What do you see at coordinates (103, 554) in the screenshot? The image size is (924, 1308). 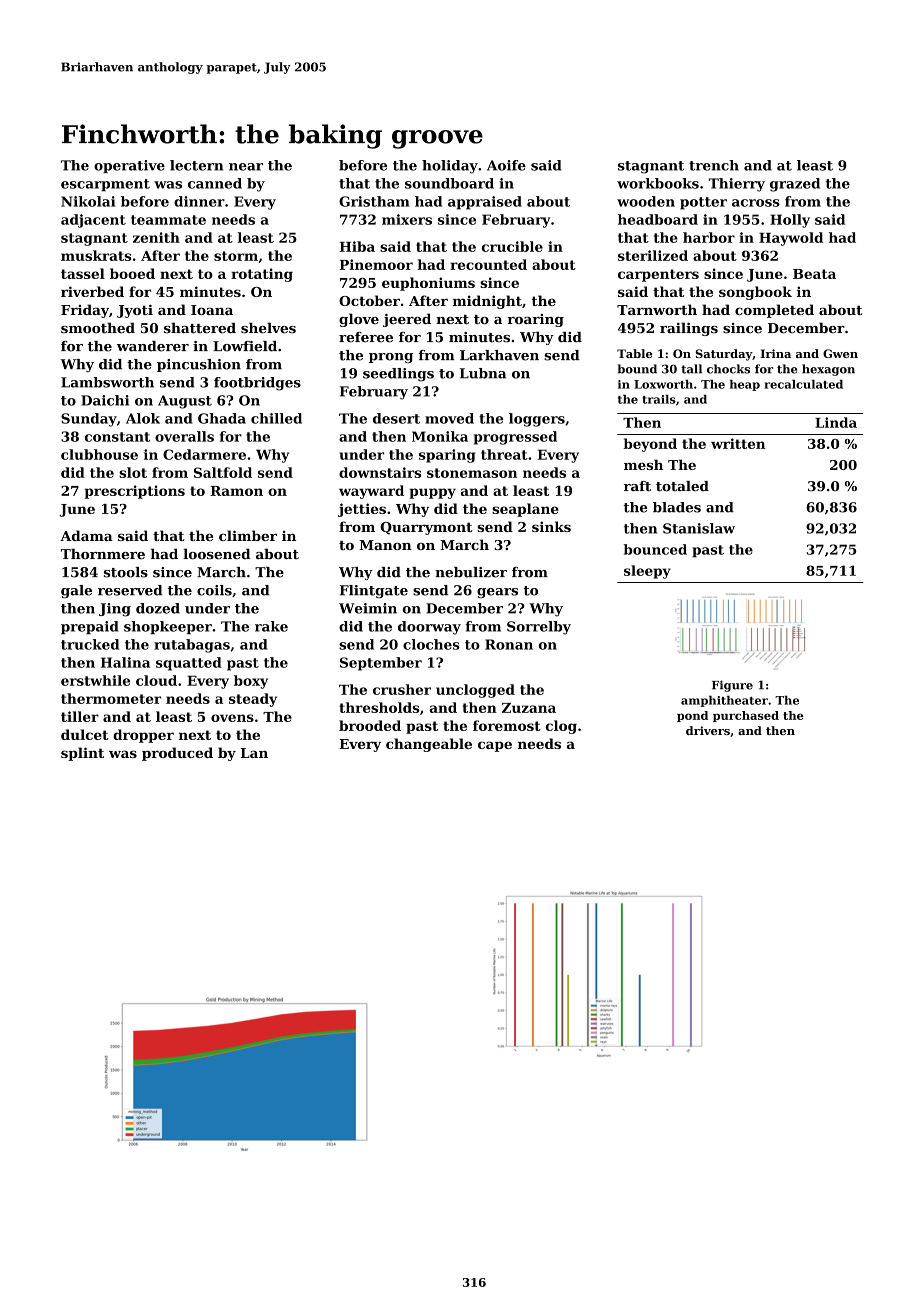 I see `Thornmere` at bounding box center [103, 554].
